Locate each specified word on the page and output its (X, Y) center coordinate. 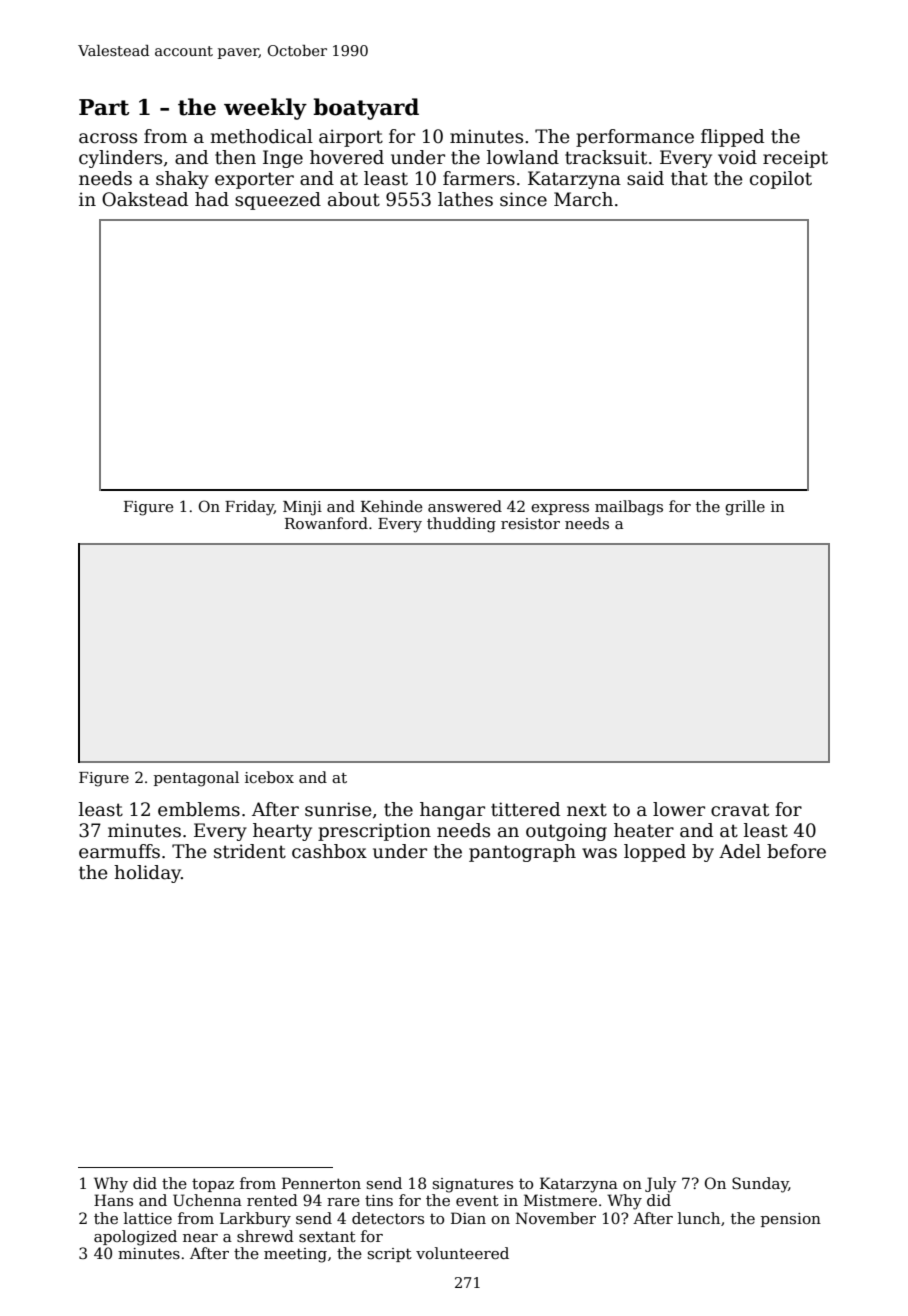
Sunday (760, 1185)
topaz (213, 1185)
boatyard (366, 109)
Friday (249, 508)
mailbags (629, 508)
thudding (461, 525)
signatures (473, 1185)
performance (635, 138)
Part (104, 107)
